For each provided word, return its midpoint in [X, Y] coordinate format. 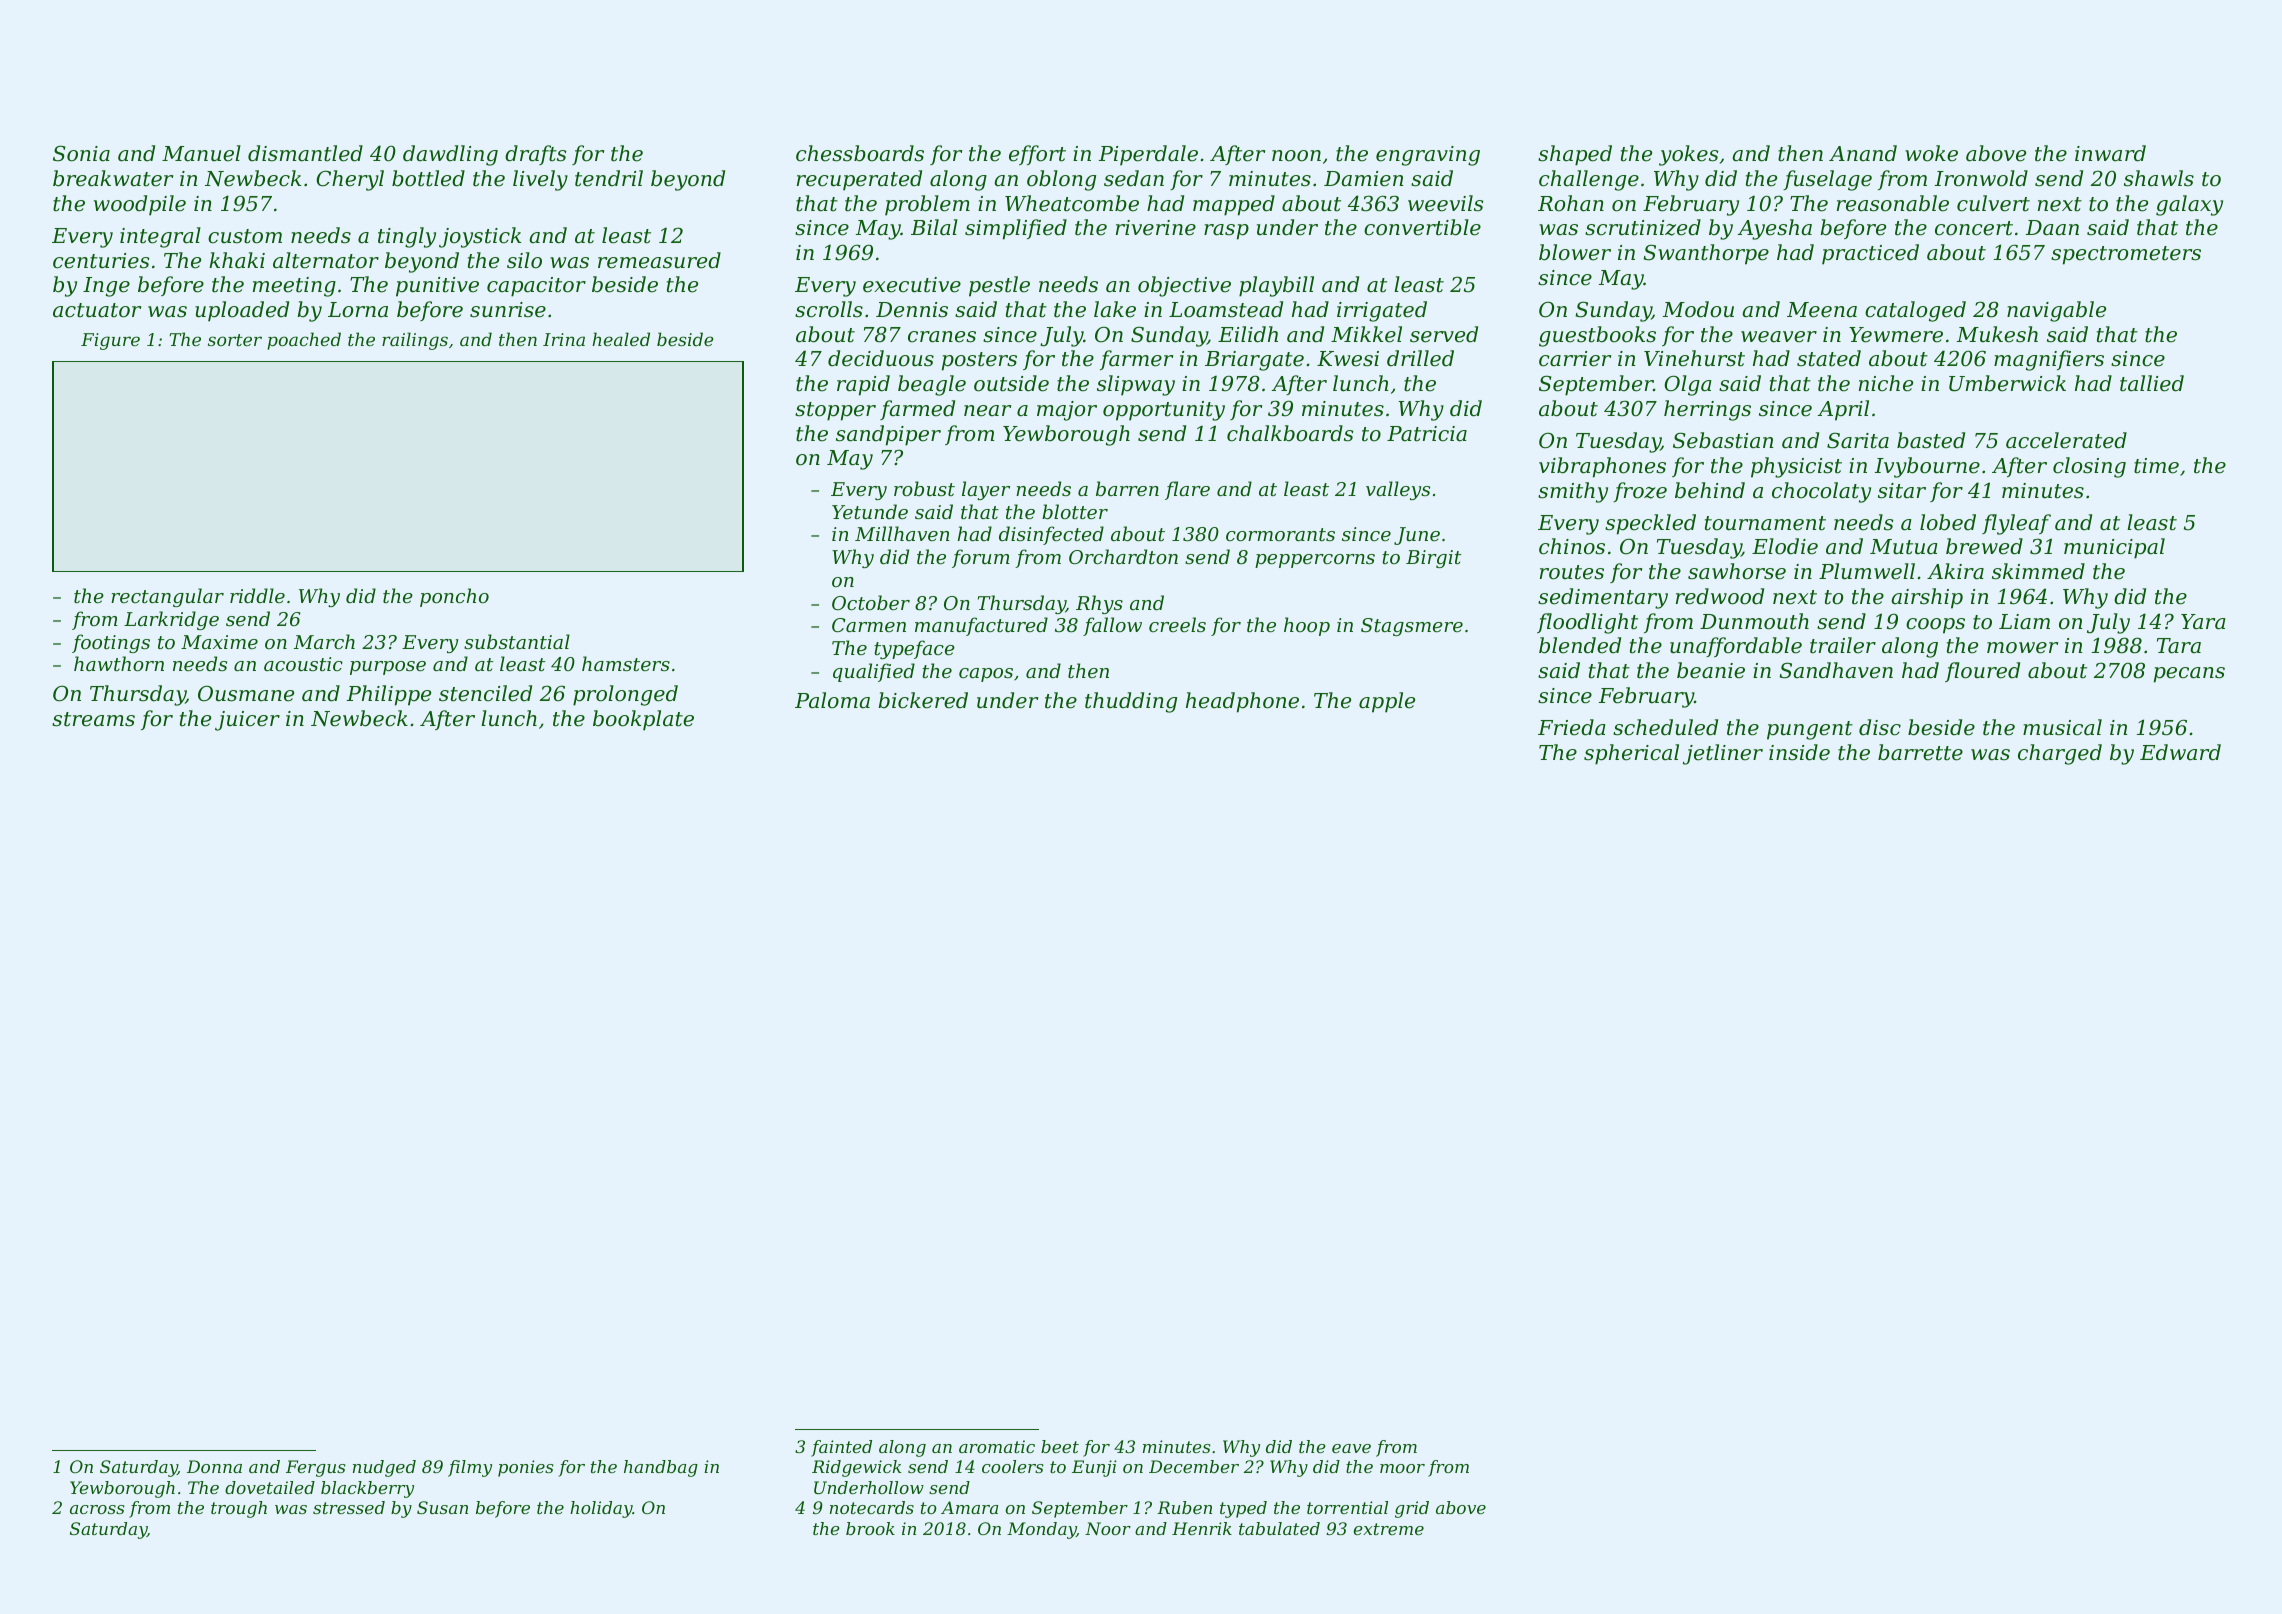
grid [1412, 1509]
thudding [1131, 702]
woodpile [140, 205]
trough [239, 1509]
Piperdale [1148, 155]
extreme [1389, 1529]
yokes [1688, 155]
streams [93, 719]
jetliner [1723, 754]
